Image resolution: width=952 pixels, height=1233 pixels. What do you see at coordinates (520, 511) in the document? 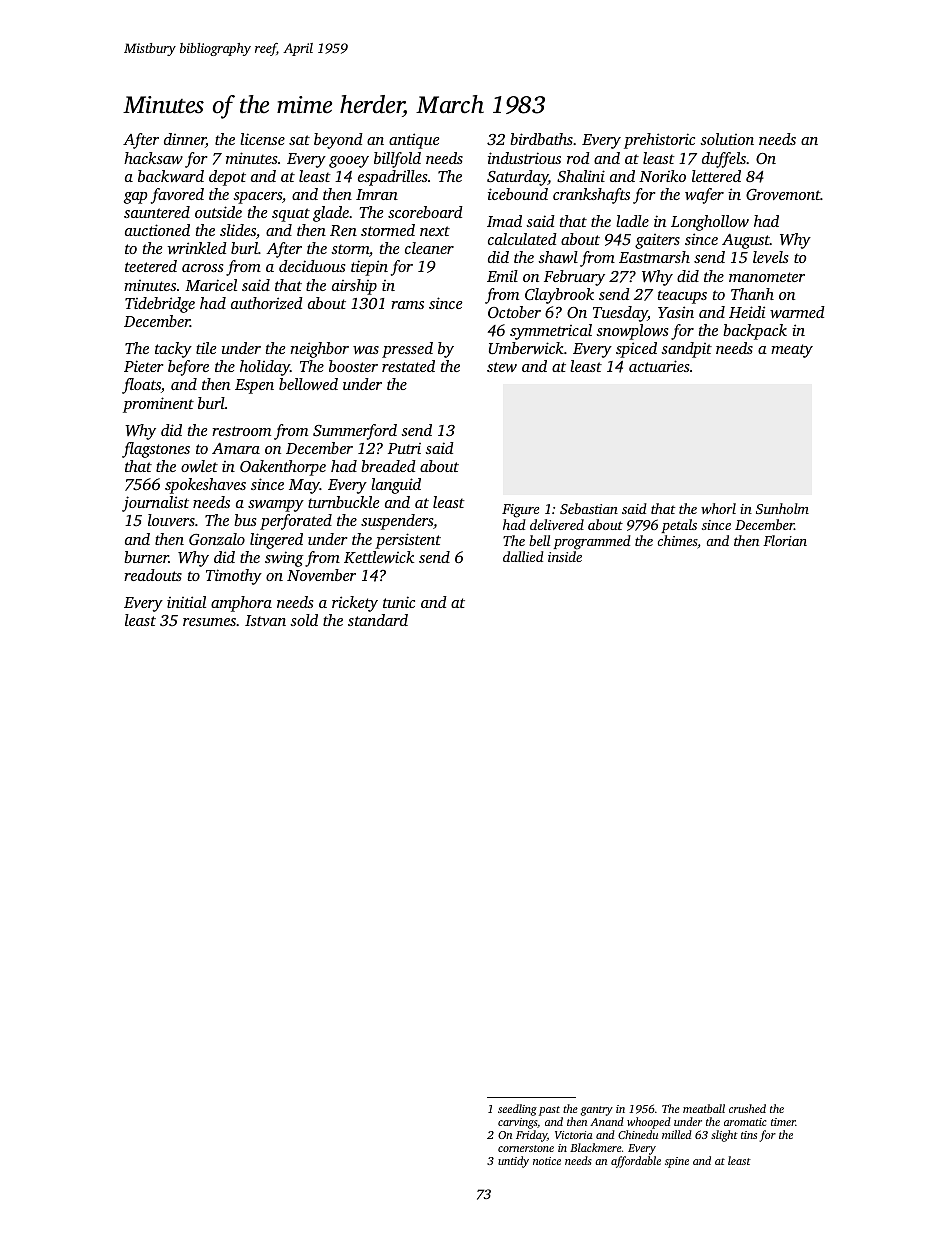
I see `Figure` at bounding box center [520, 511].
